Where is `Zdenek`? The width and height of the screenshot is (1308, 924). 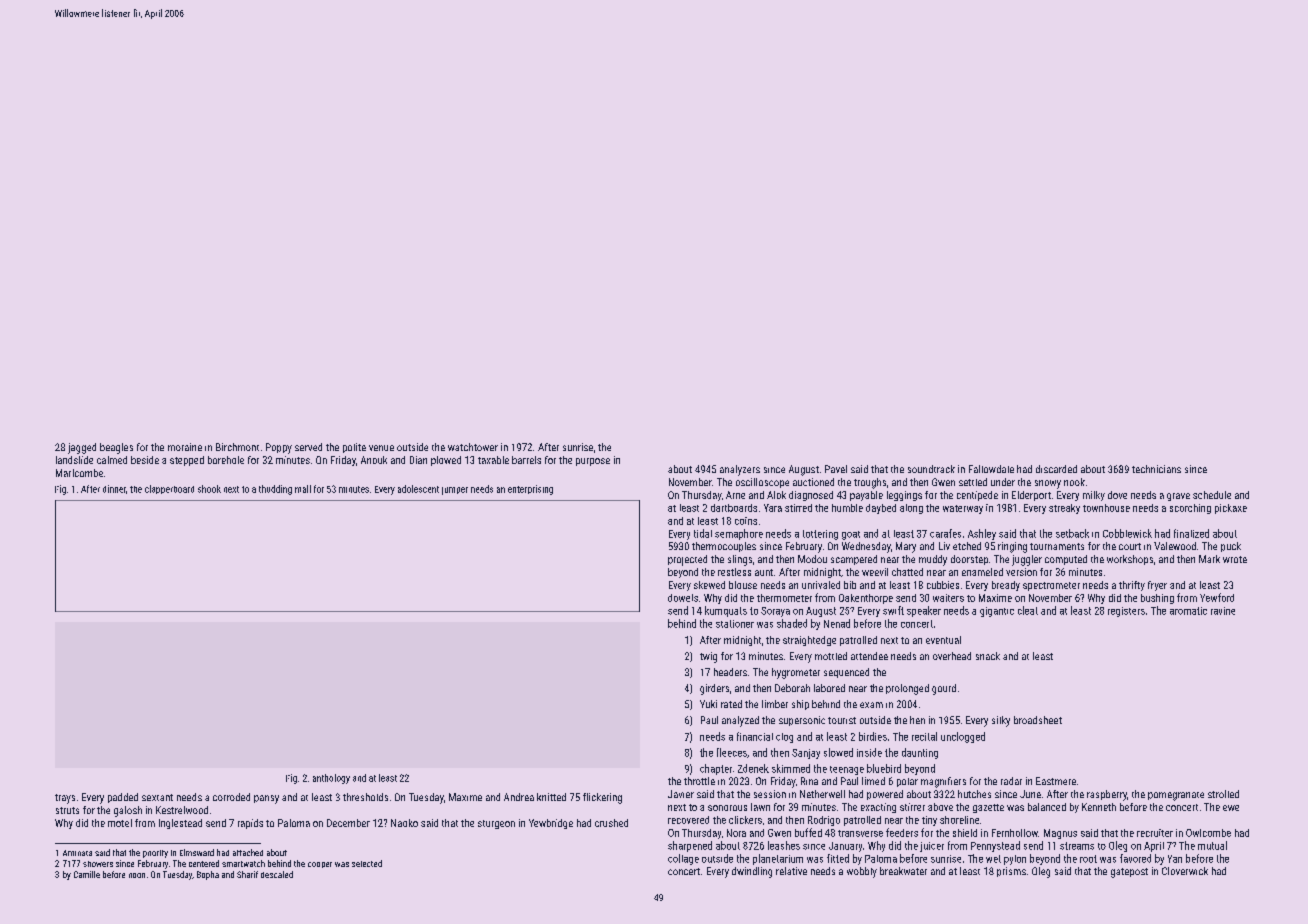 Zdenek is located at coordinates (753, 768).
